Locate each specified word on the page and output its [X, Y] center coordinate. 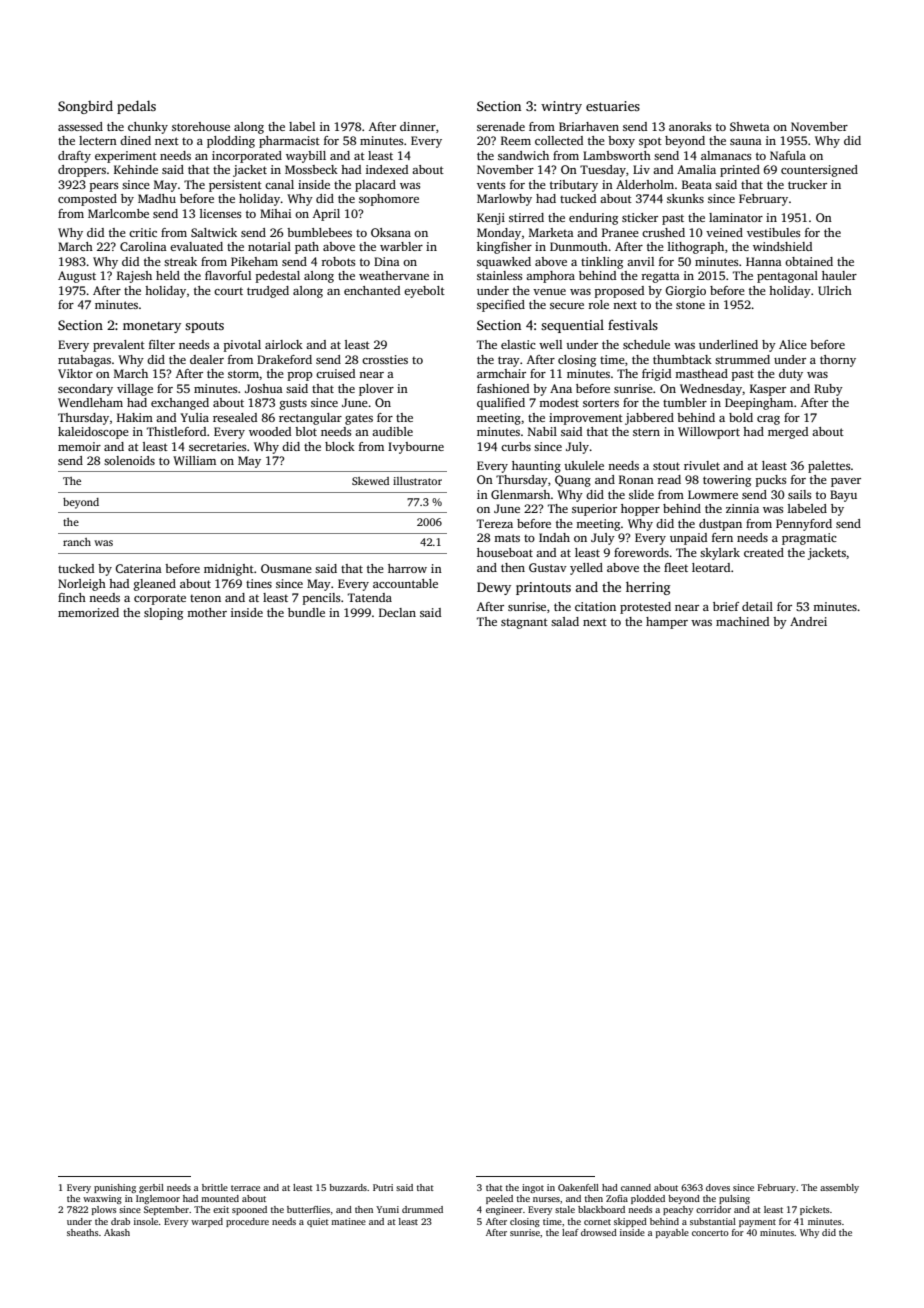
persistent [235, 186]
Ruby [828, 390]
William [194, 460]
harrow [407, 568]
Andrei [808, 621]
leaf [570, 1232]
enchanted [372, 290]
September [166, 1210]
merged [788, 433]
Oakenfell [578, 1187]
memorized [88, 612]
